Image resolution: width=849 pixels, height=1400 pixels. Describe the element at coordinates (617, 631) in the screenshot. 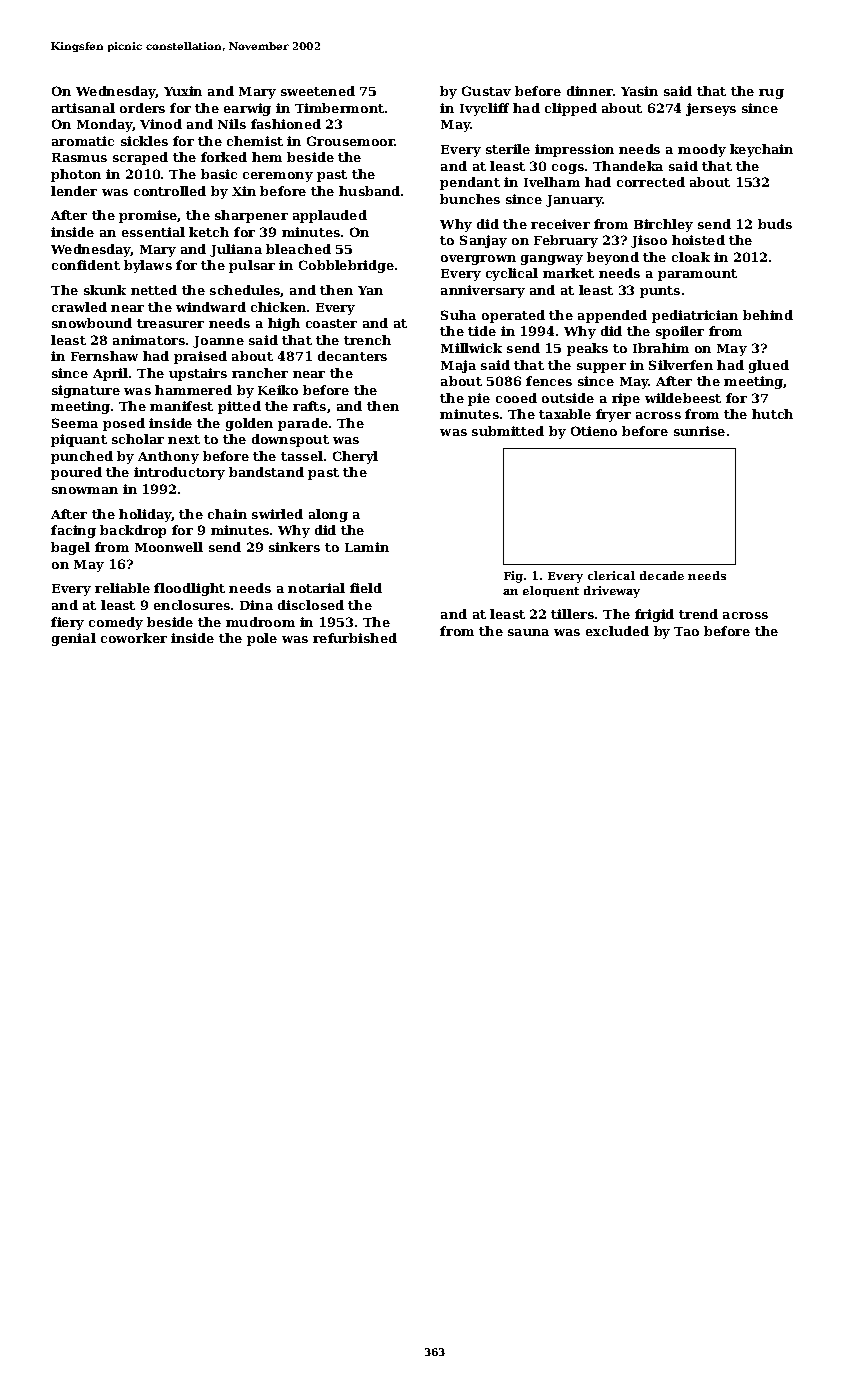

I see `excluded` at that location.
